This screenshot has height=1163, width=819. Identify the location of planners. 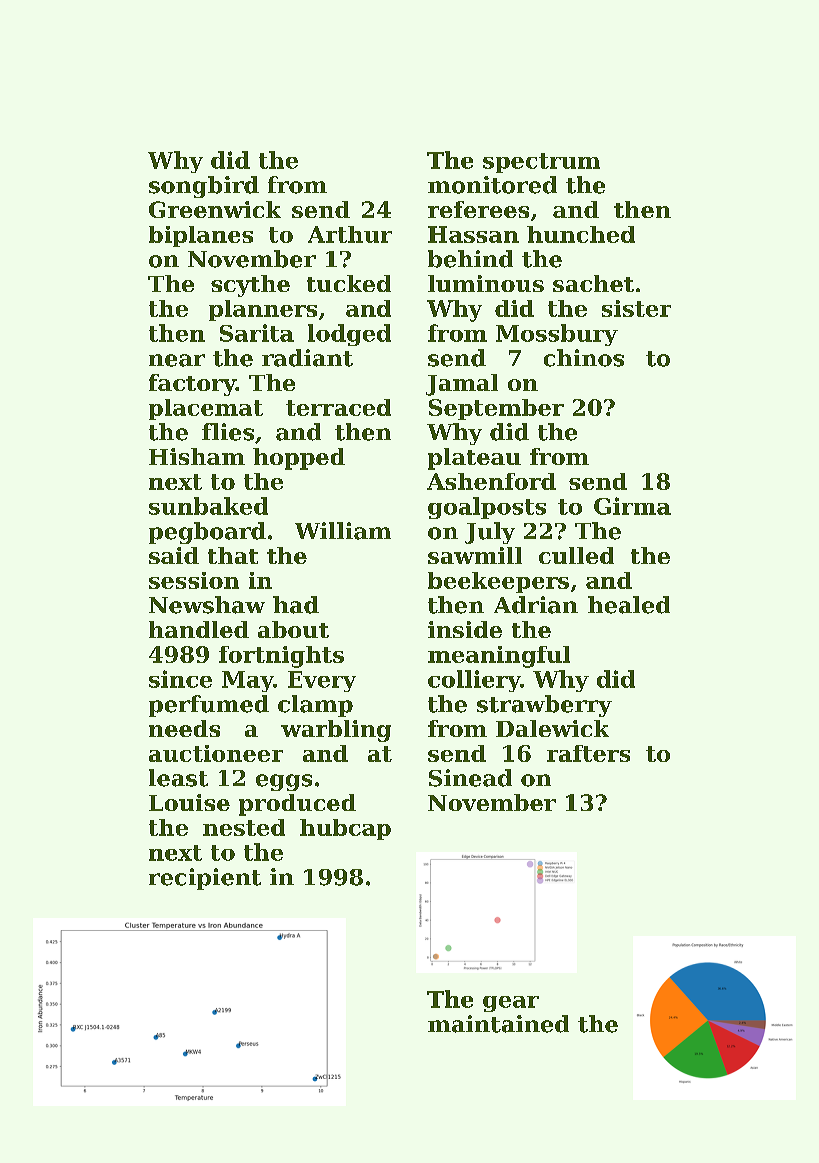
(263, 310).
